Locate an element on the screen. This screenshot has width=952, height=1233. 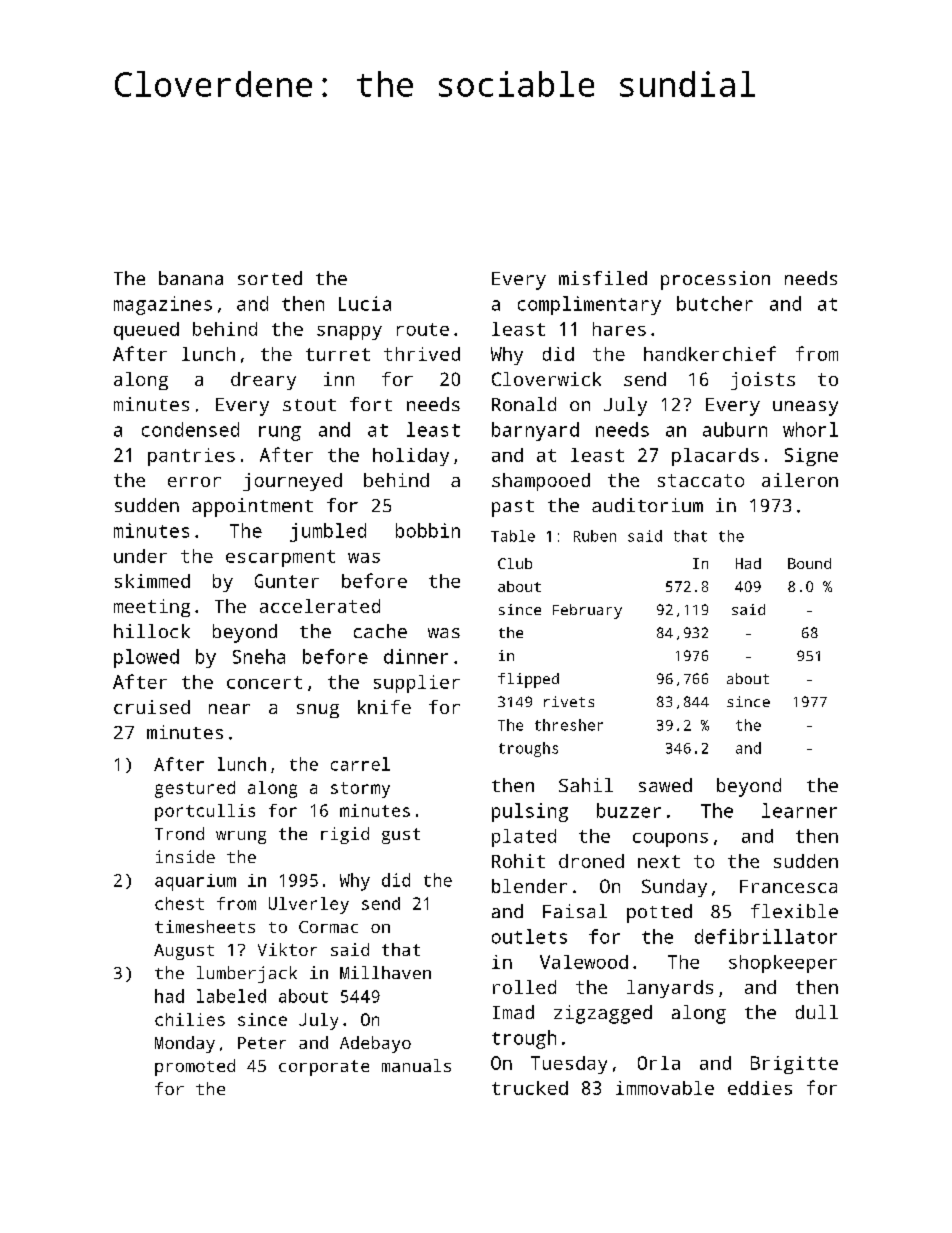
procession is located at coordinates (715, 280).
